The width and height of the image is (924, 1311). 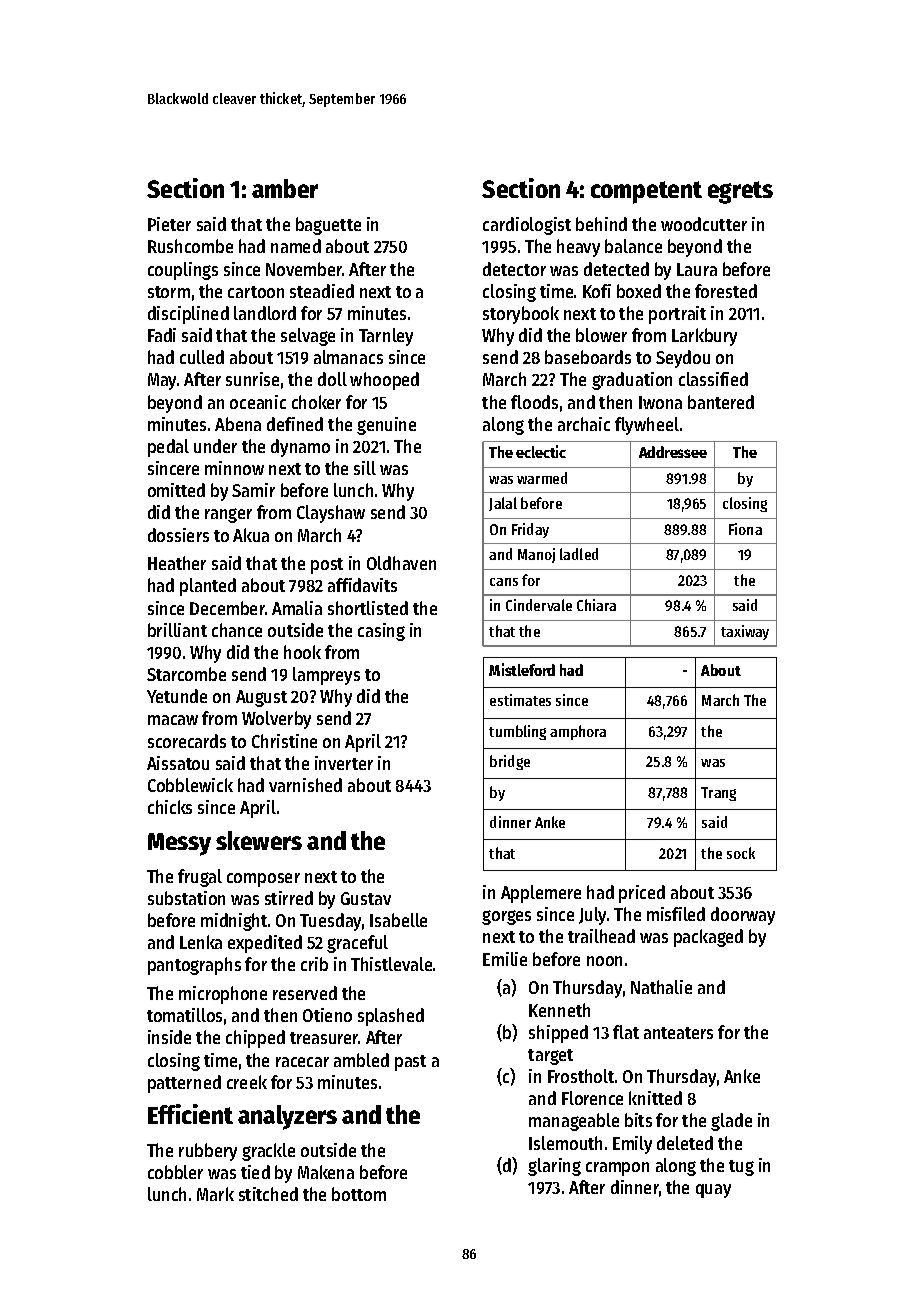 I want to click on egrets, so click(x=740, y=192).
